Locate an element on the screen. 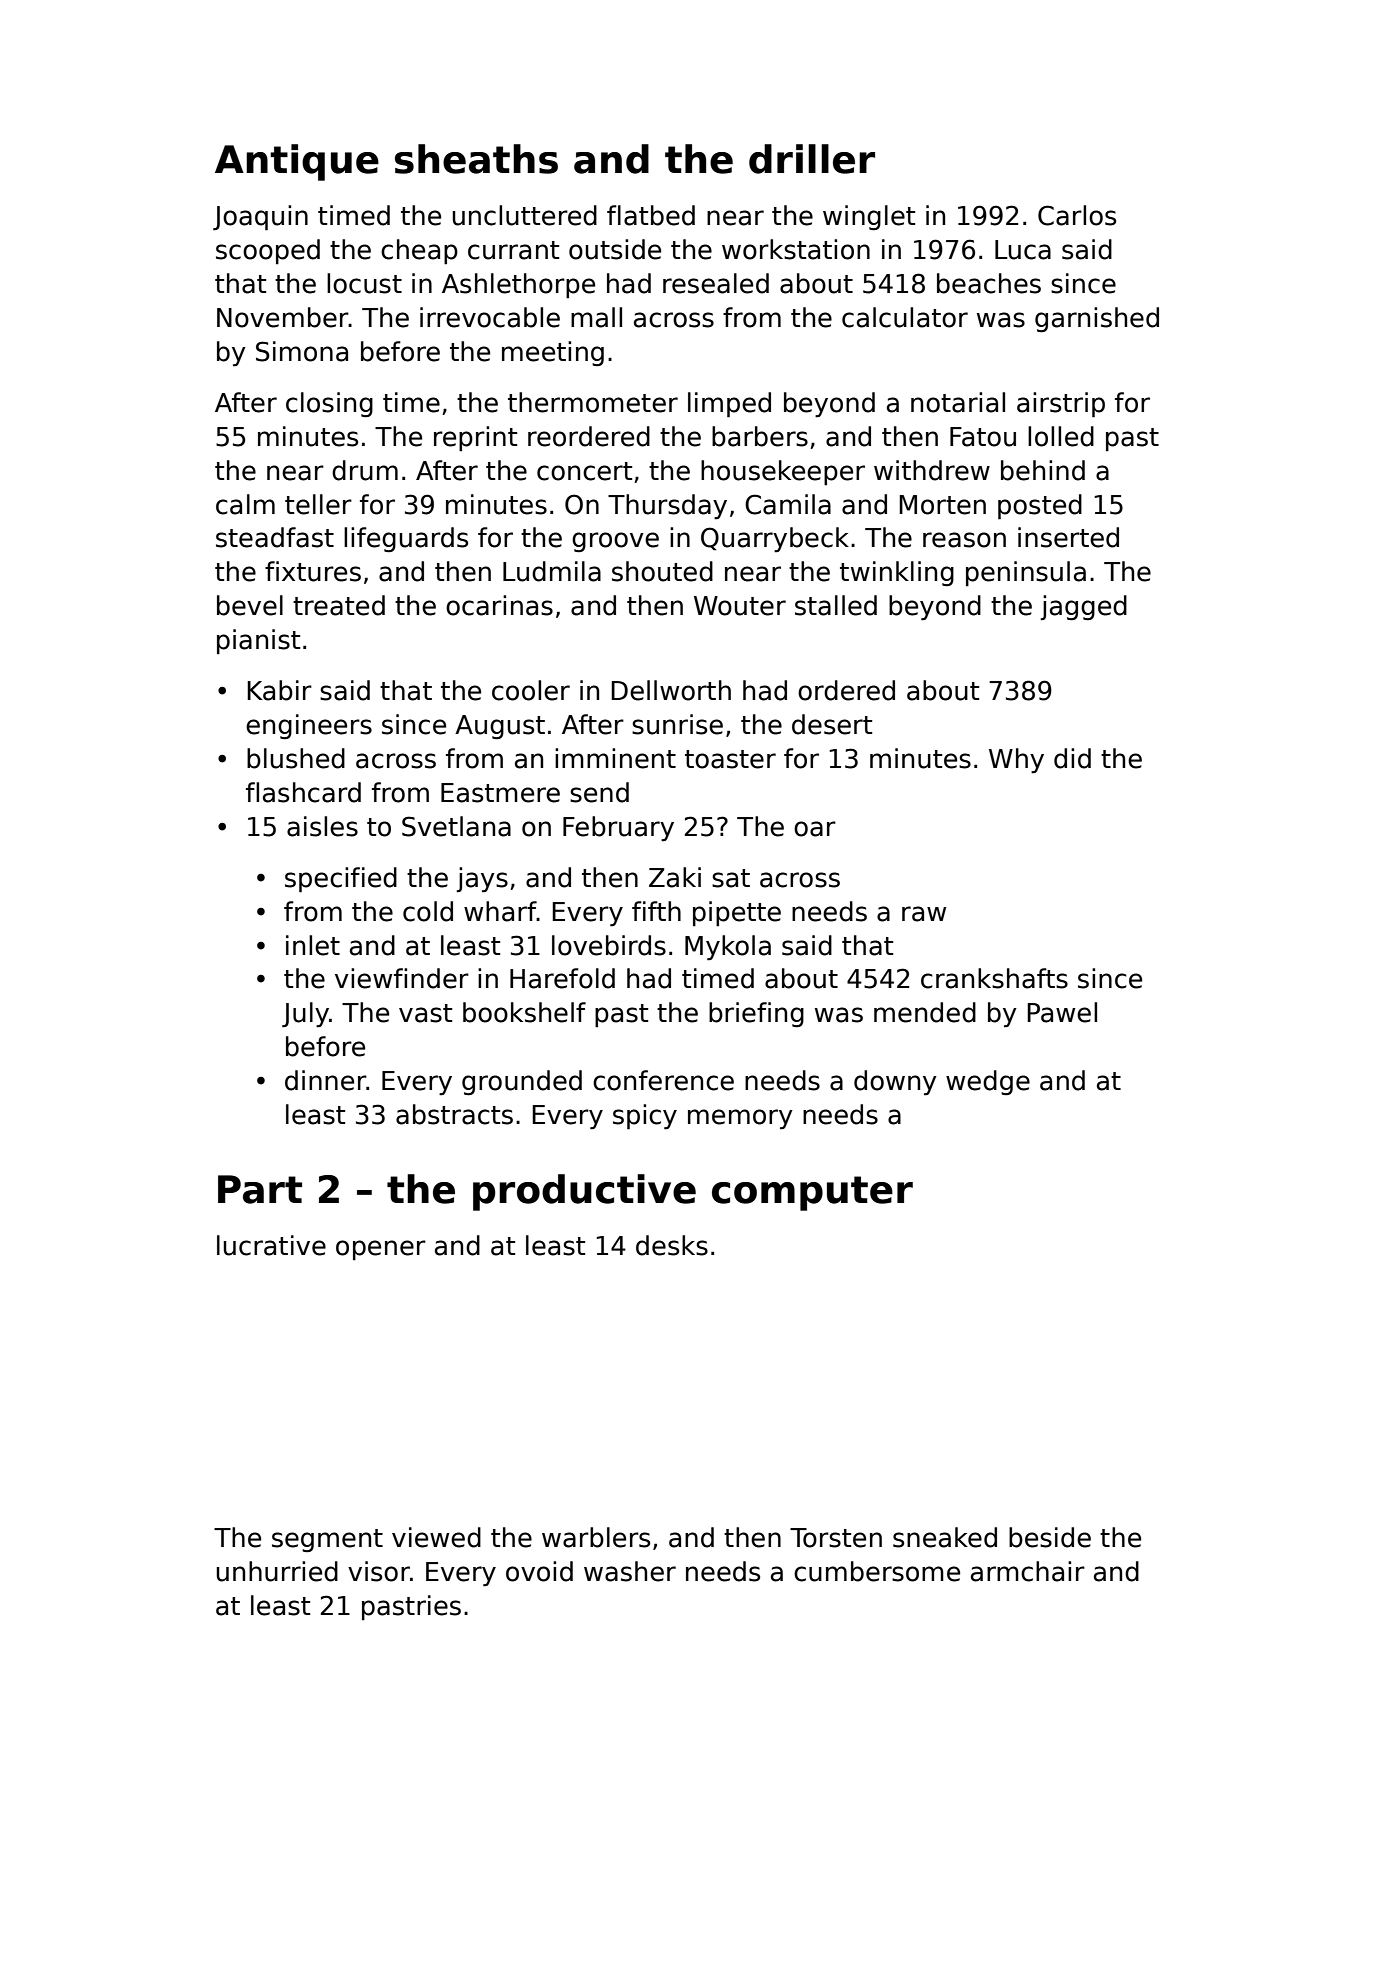  Pawel is located at coordinates (1062, 1012).
